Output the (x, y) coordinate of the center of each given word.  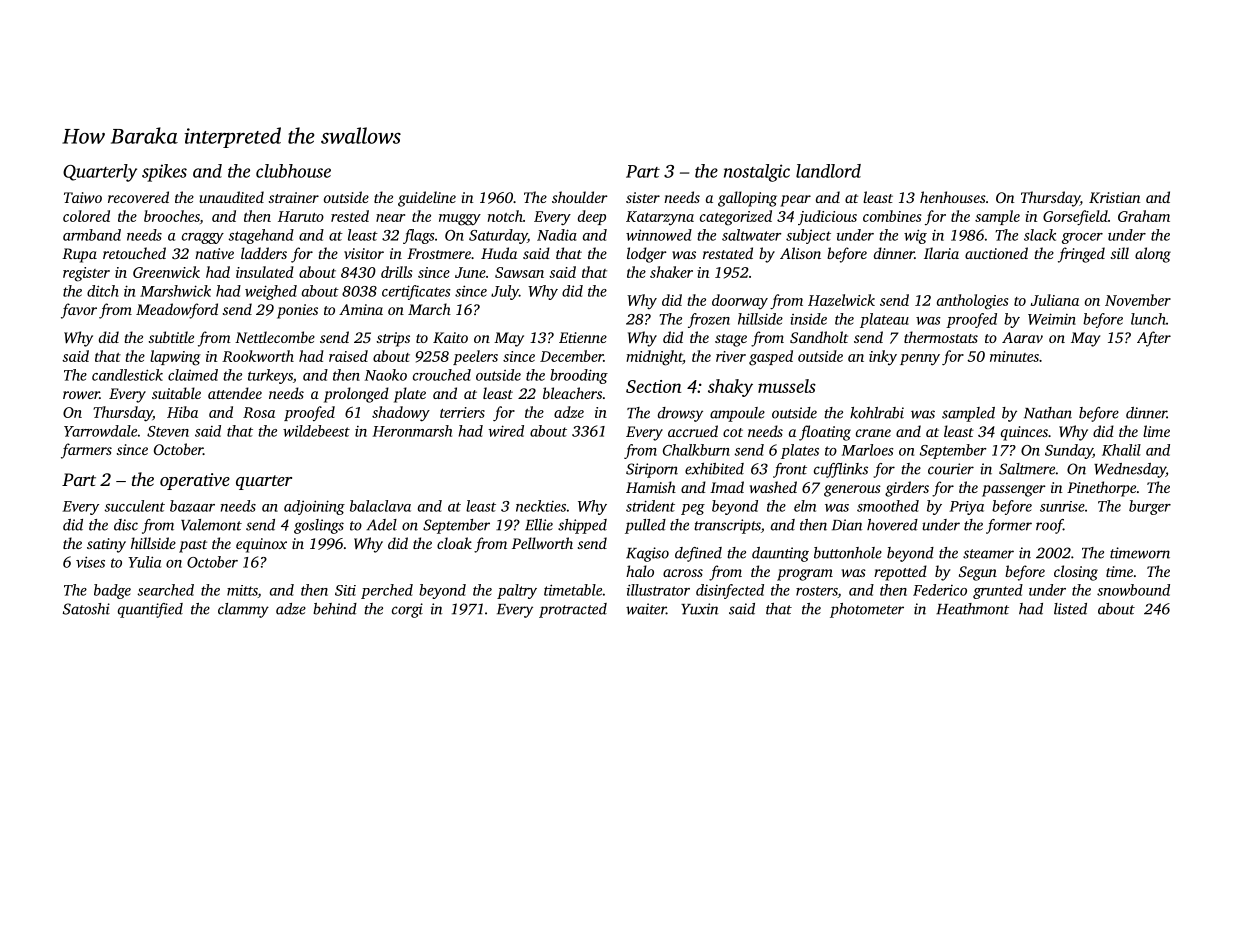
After (1154, 339)
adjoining (314, 507)
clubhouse (293, 171)
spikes (164, 173)
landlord (828, 171)
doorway (740, 301)
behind (335, 609)
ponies (297, 311)
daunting (780, 554)
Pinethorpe (1101, 489)
